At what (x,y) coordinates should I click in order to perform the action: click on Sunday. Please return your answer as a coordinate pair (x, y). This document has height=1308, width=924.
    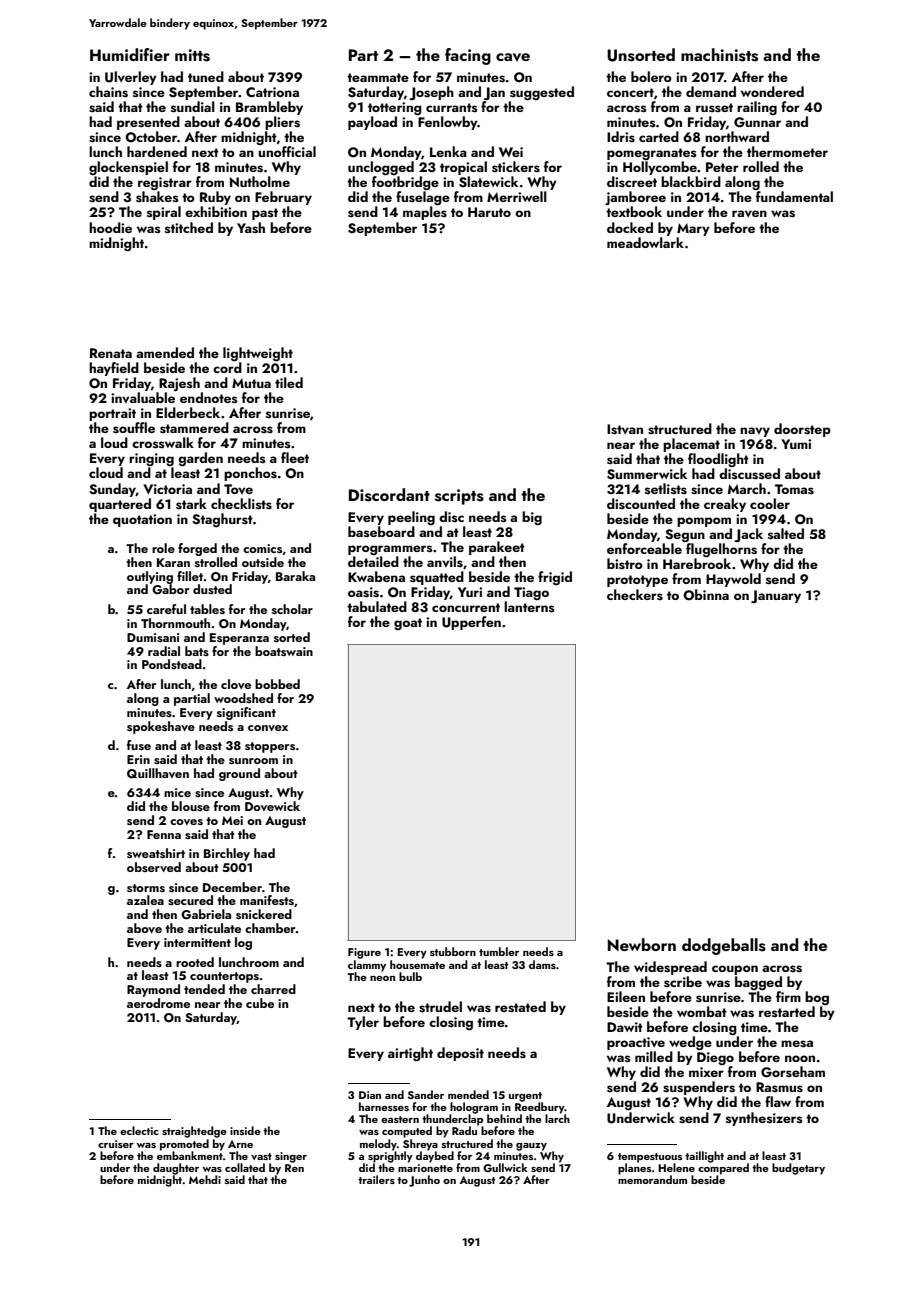
    Looking at the image, I should click on (112, 490).
